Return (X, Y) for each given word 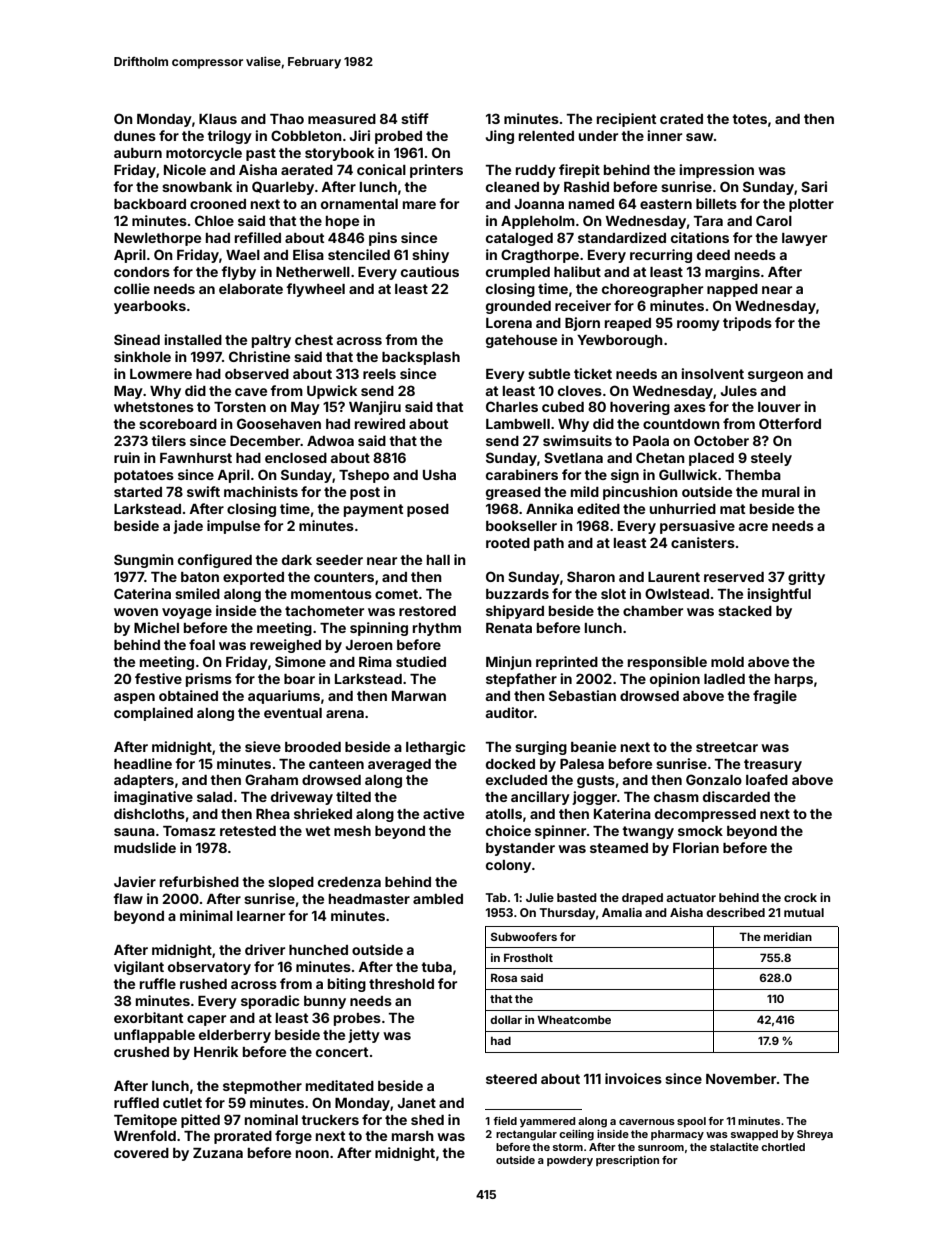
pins (383, 239)
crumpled (518, 273)
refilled (258, 237)
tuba (436, 967)
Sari (814, 186)
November (741, 1079)
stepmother (262, 1087)
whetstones (154, 407)
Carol (774, 220)
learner (261, 916)
